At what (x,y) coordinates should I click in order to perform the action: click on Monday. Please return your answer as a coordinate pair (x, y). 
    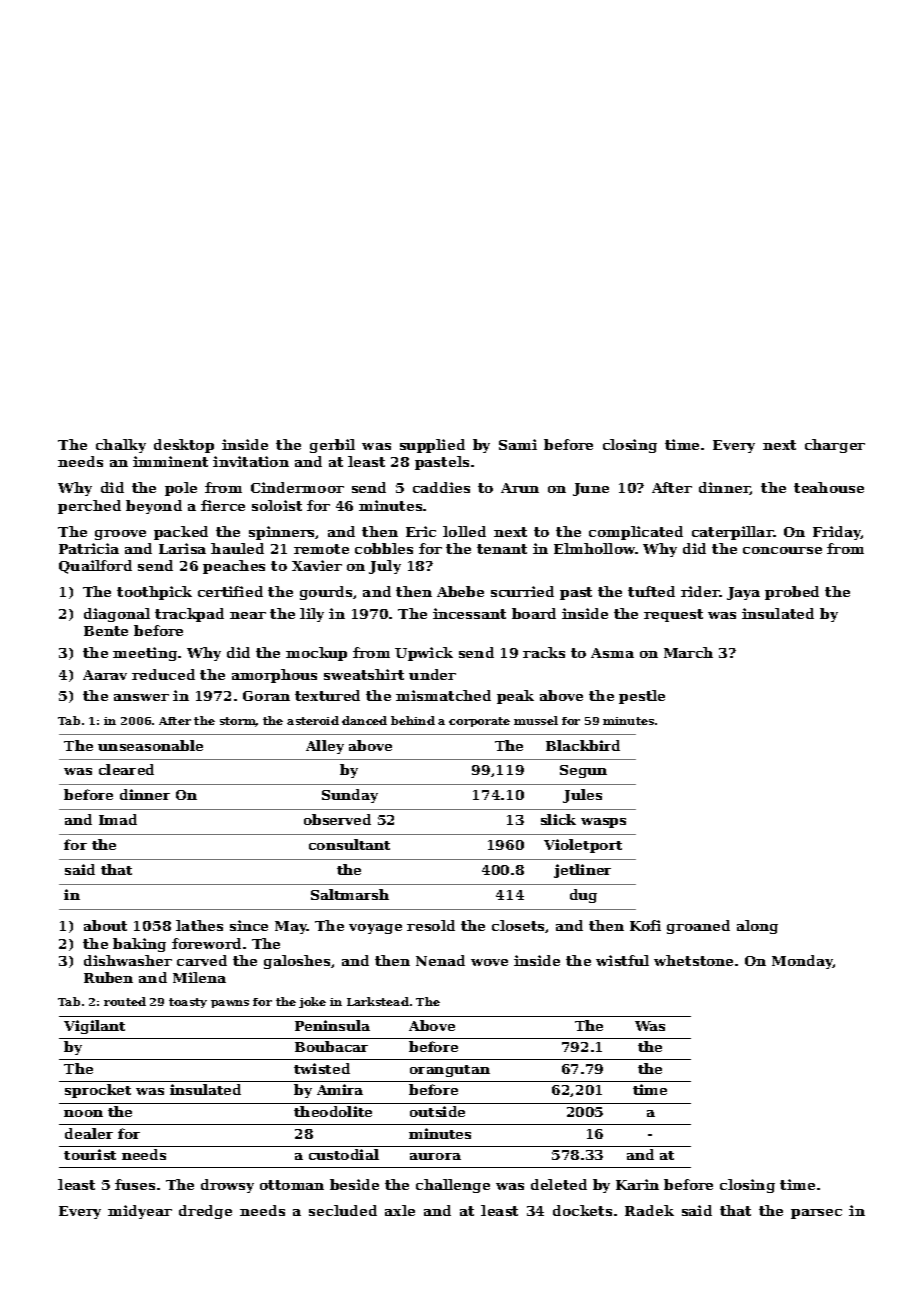
    Looking at the image, I should click on (802, 962).
